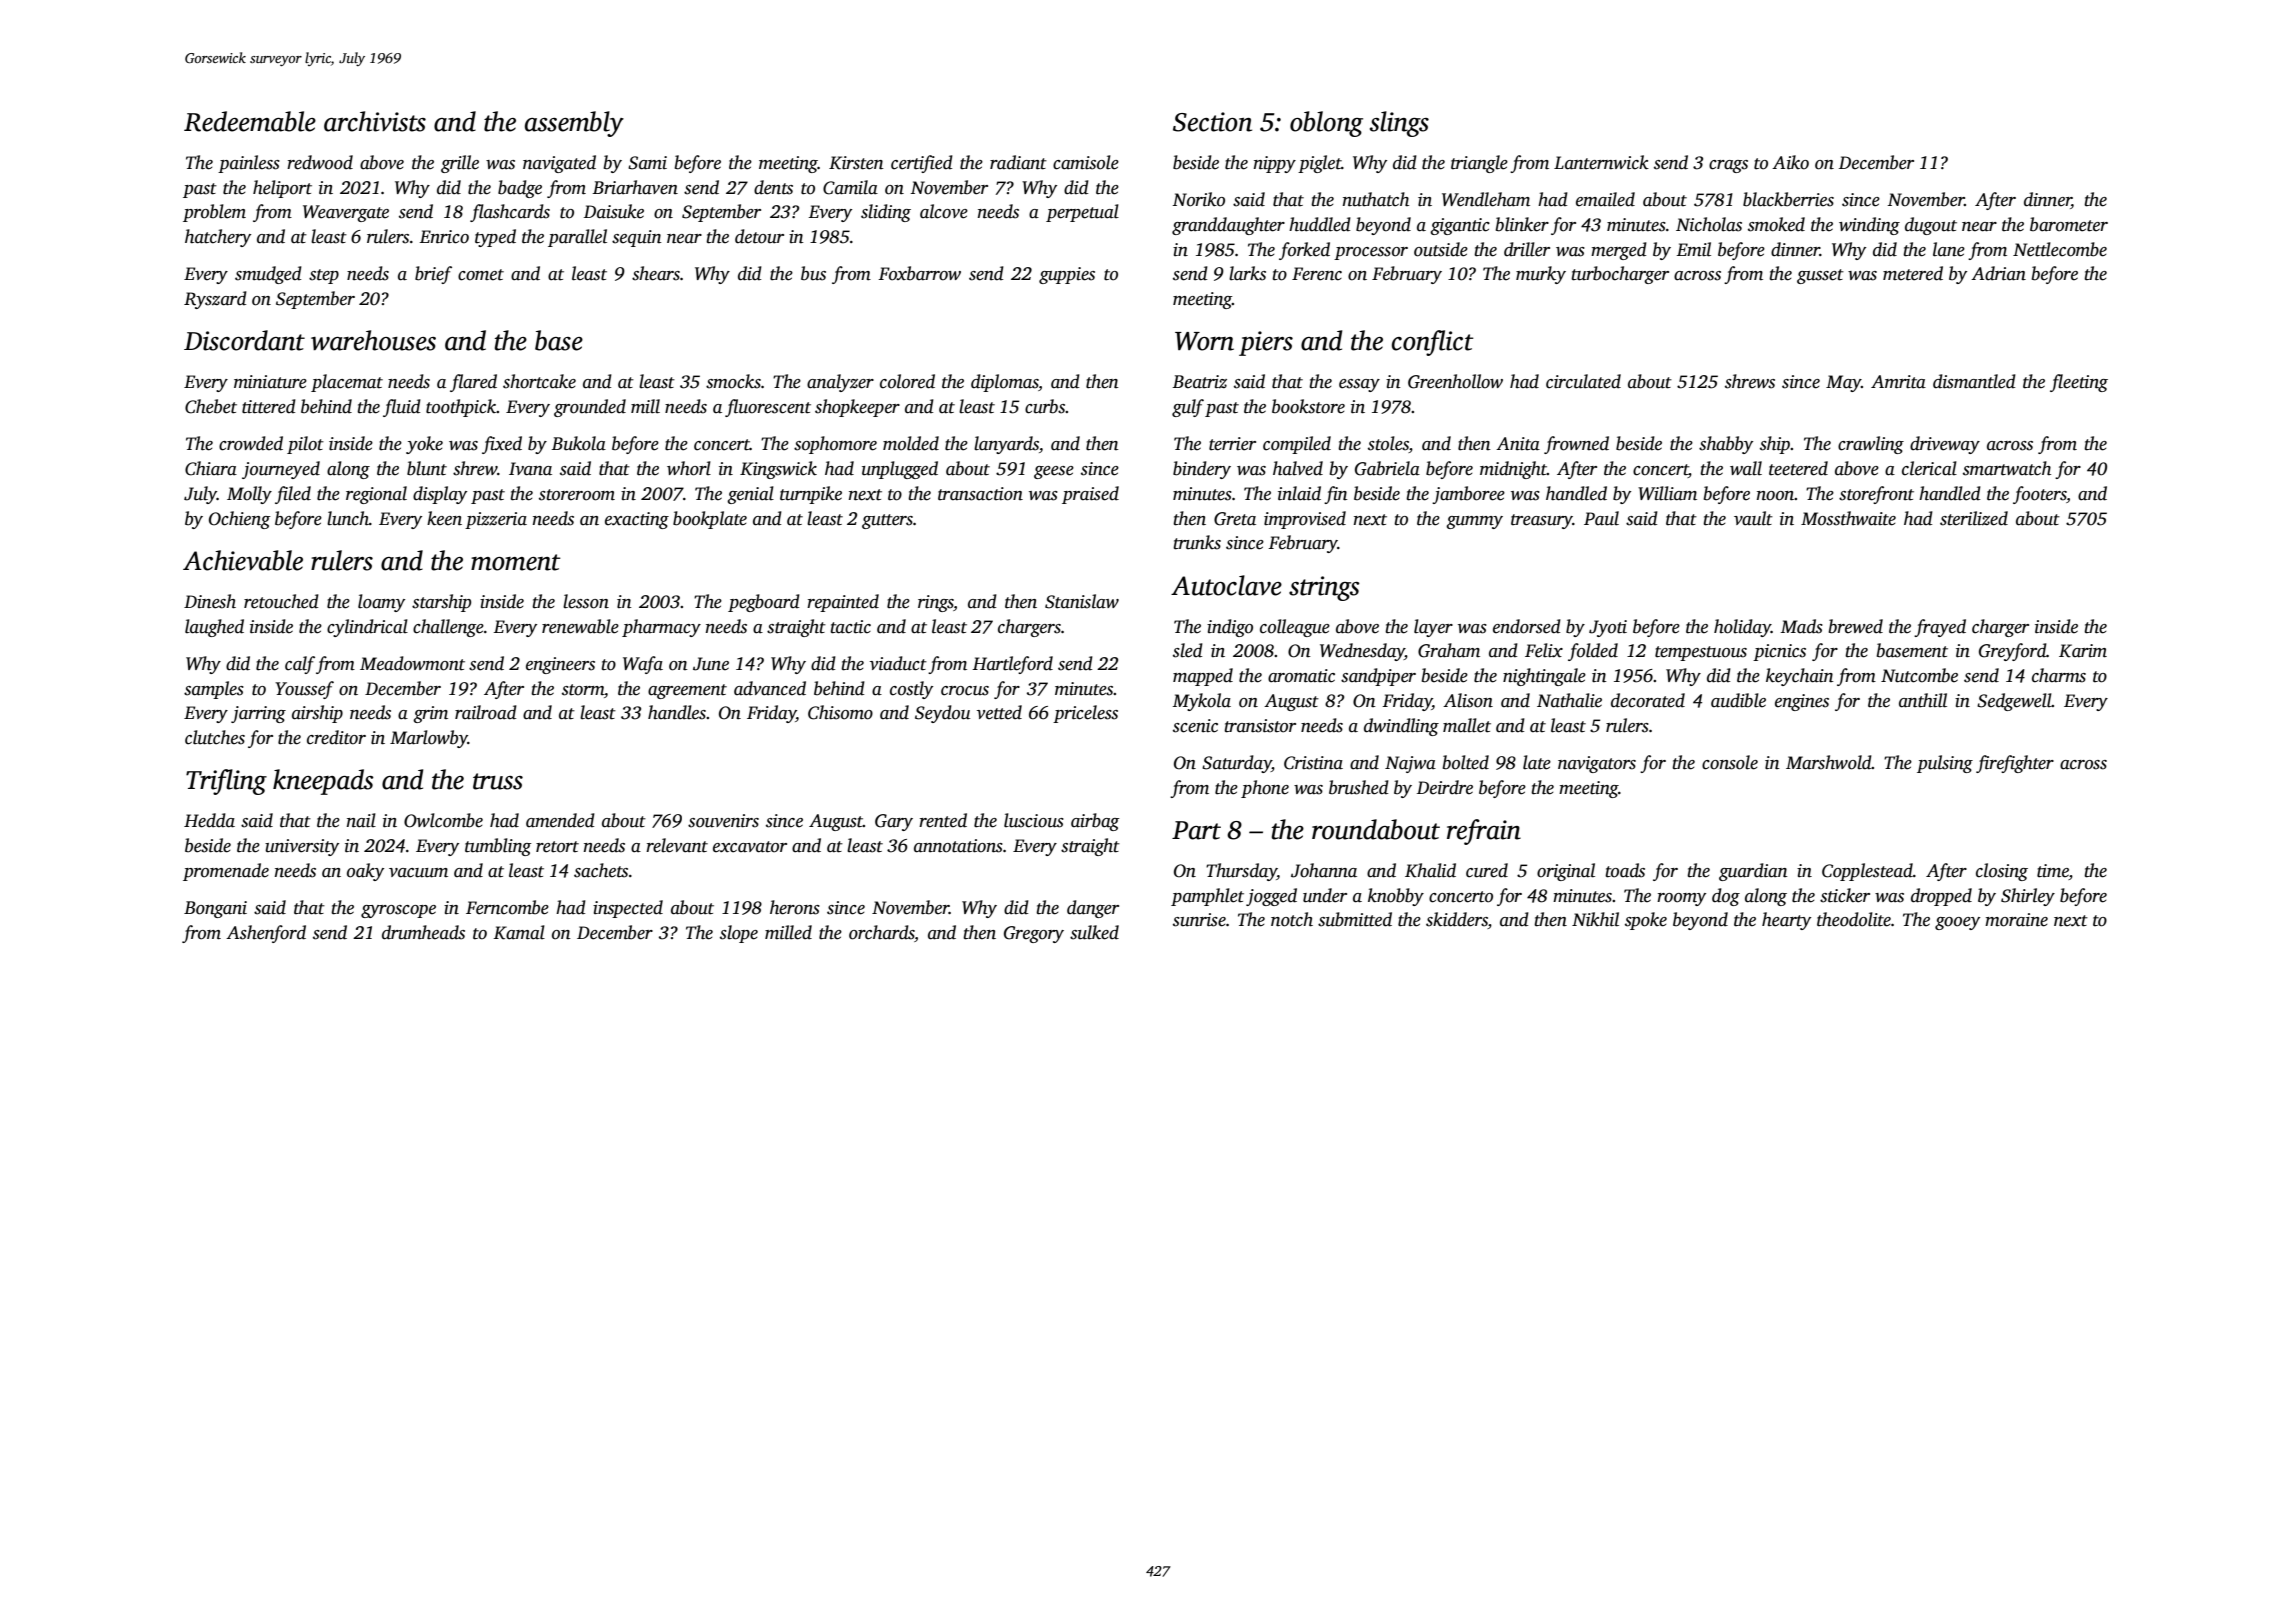 The image size is (2292, 1620). What do you see at coordinates (375, 121) in the screenshot?
I see `archivists` at bounding box center [375, 121].
